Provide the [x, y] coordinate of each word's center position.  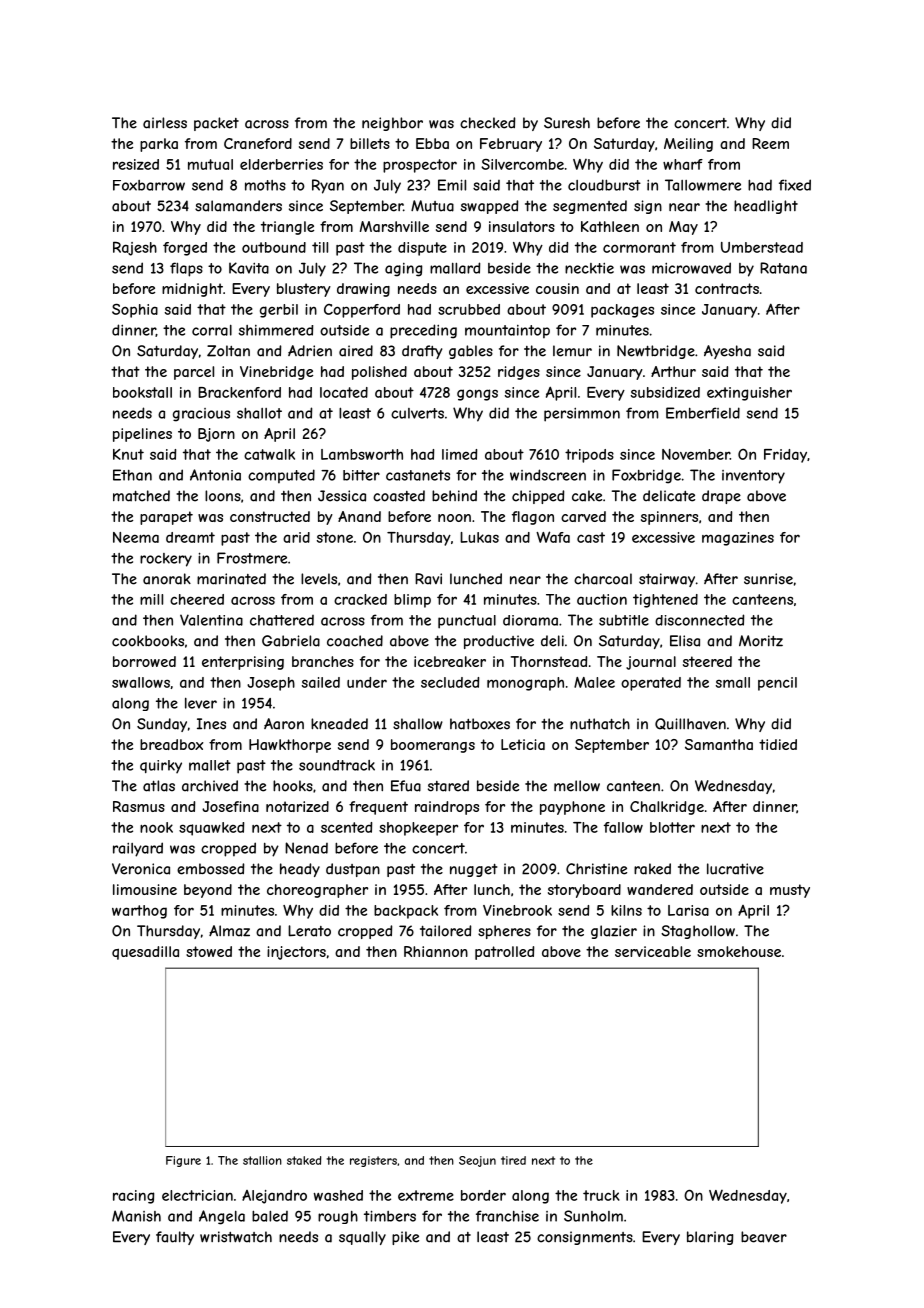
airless [165, 123]
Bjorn [216, 435]
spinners [669, 518]
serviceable [653, 951]
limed [459, 454]
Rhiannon [436, 951]
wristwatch [236, 1237]
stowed [209, 951]
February [511, 145]
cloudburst [604, 185]
